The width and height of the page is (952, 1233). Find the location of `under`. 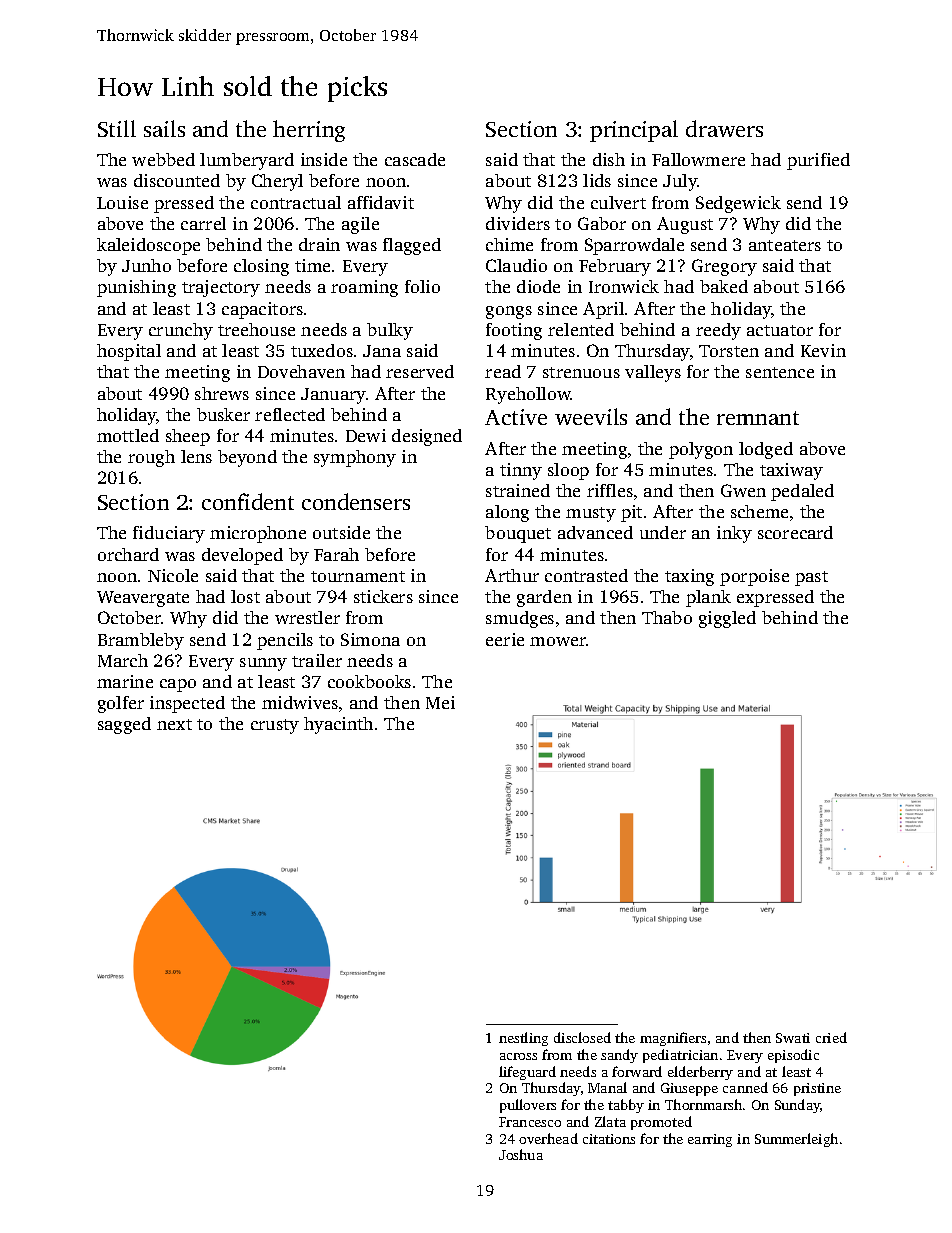

under is located at coordinates (663, 532).
